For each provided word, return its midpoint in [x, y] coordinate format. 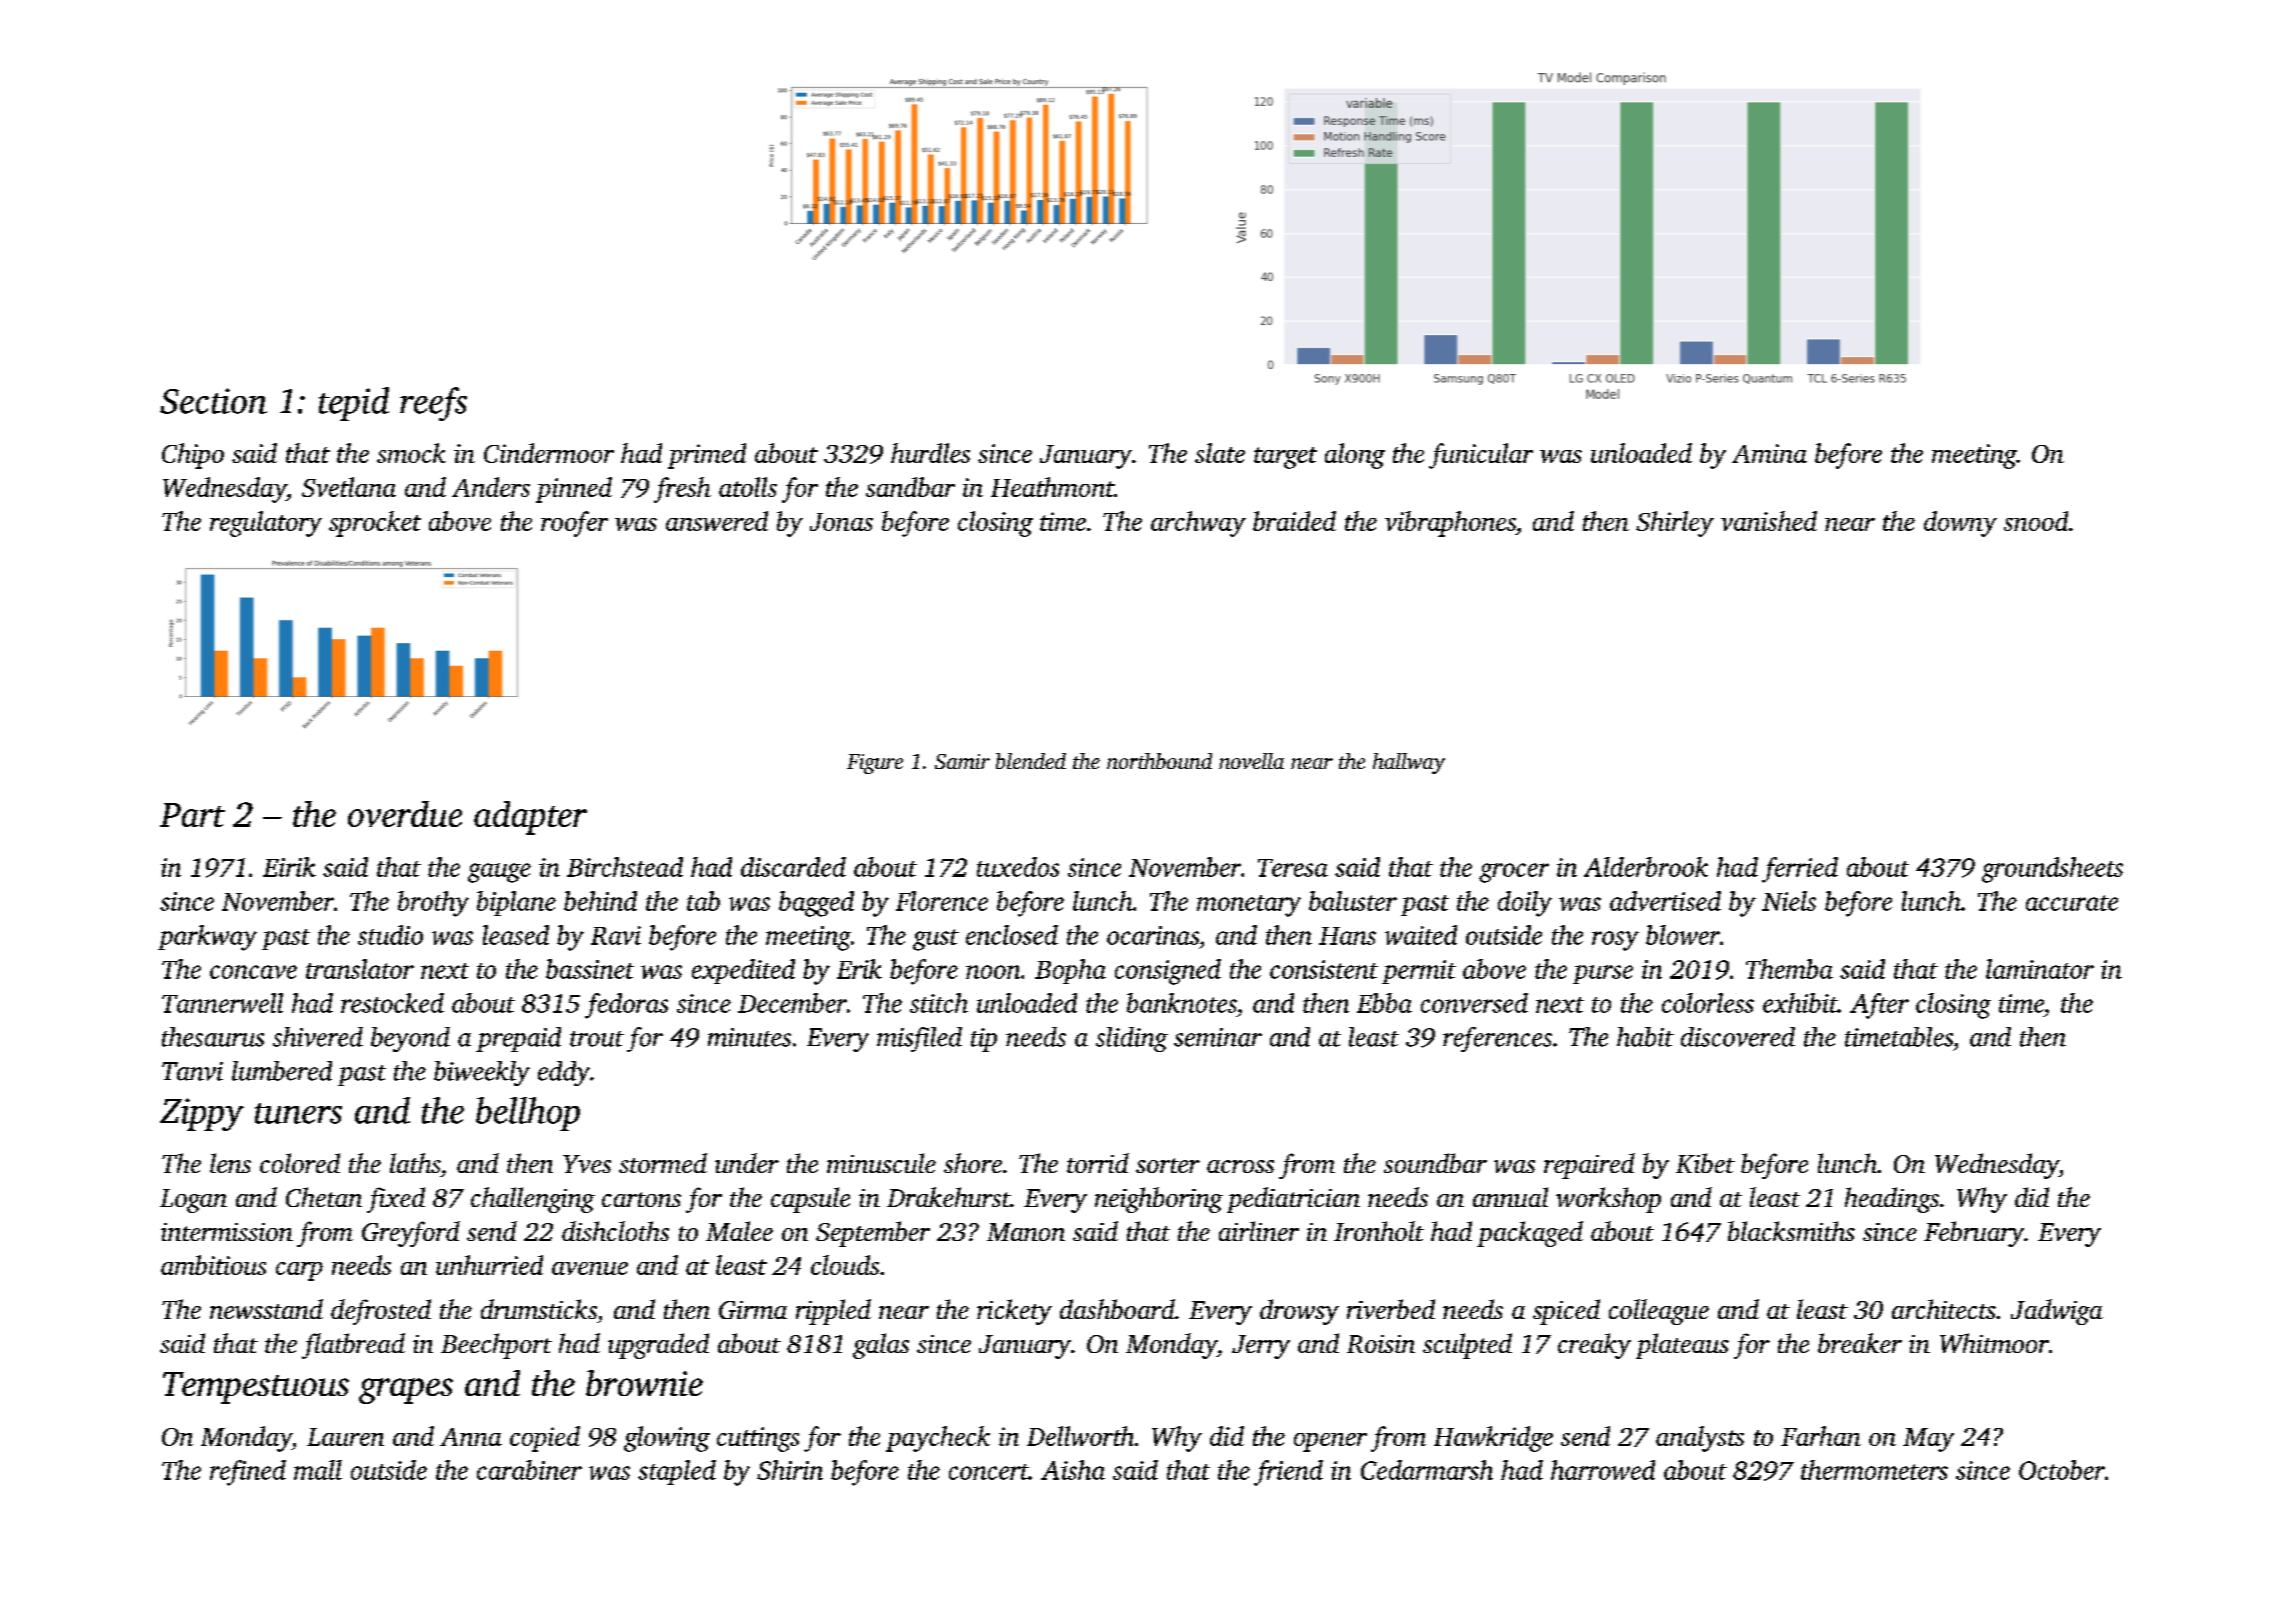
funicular [1481, 456]
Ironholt [1379, 1231]
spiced [1566, 1312]
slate [1220, 453]
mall [318, 1470]
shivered [318, 1037]
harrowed [1603, 1470]
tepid [354, 404]
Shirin [790, 1470]
